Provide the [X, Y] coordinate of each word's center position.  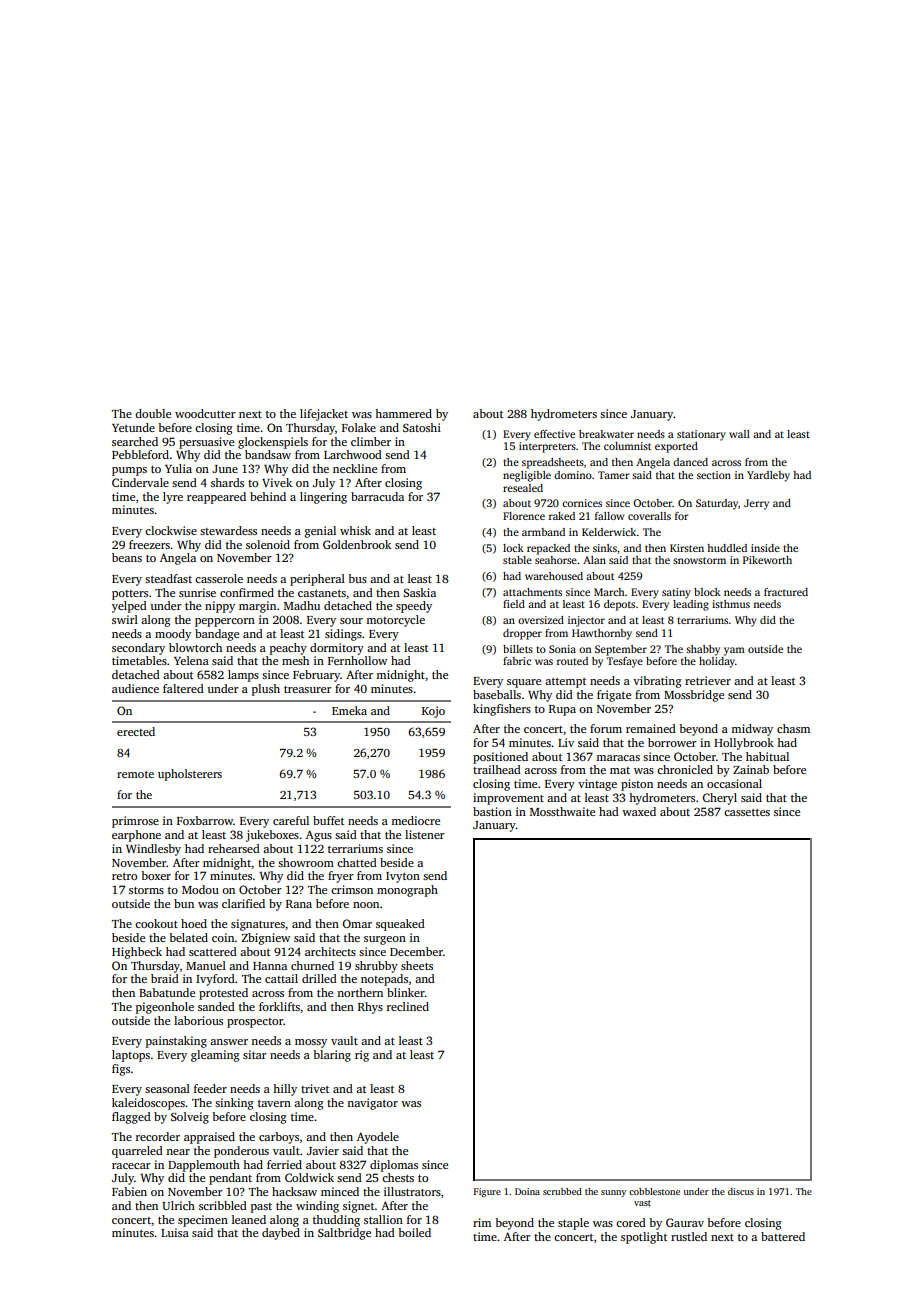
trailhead [497, 769]
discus [741, 1191]
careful [291, 820]
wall [739, 434]
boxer [156, 875]
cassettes [747, 812]
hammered [403, 413]
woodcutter [205, 413]
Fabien [129, 1191]
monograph [407, 891]
